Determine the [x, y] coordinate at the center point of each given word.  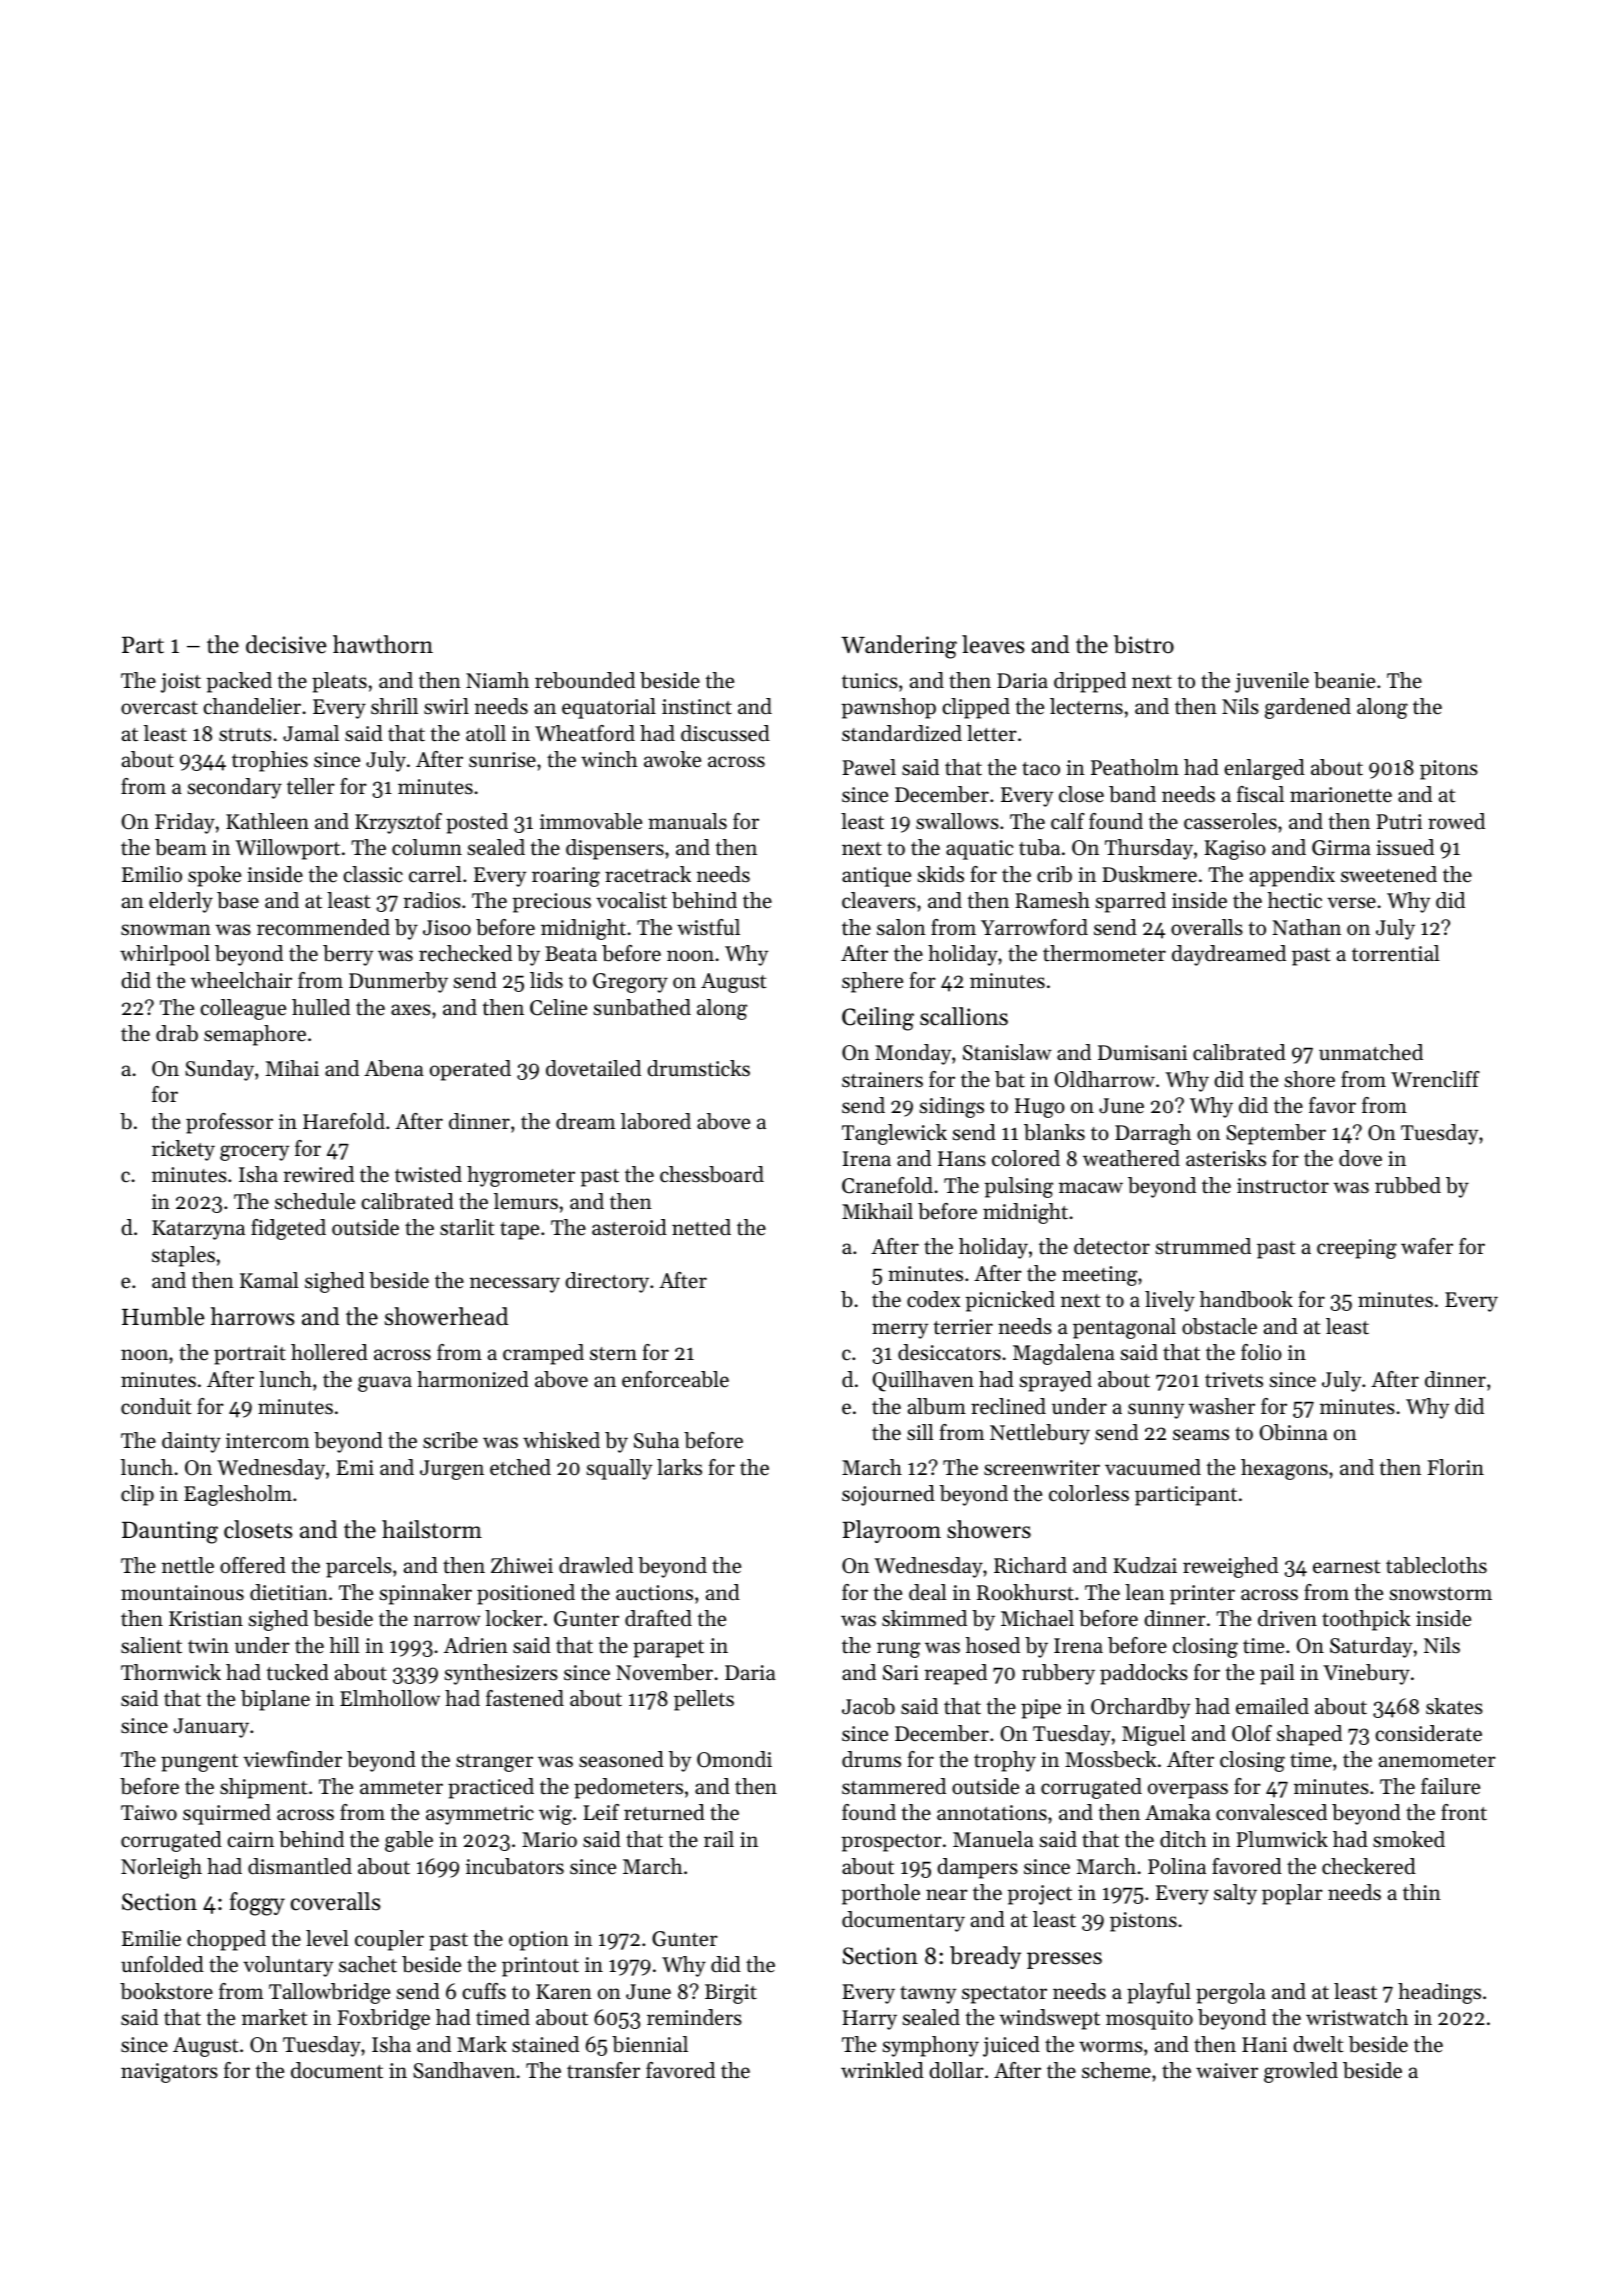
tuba [1039, 847]
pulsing [1019, 1187]
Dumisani [1142, 1052]
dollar [956, 2070]
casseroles [1230, 821]
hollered [329, 1352]
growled [1301, 2072]
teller [311, 786]
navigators [169, 2073]
